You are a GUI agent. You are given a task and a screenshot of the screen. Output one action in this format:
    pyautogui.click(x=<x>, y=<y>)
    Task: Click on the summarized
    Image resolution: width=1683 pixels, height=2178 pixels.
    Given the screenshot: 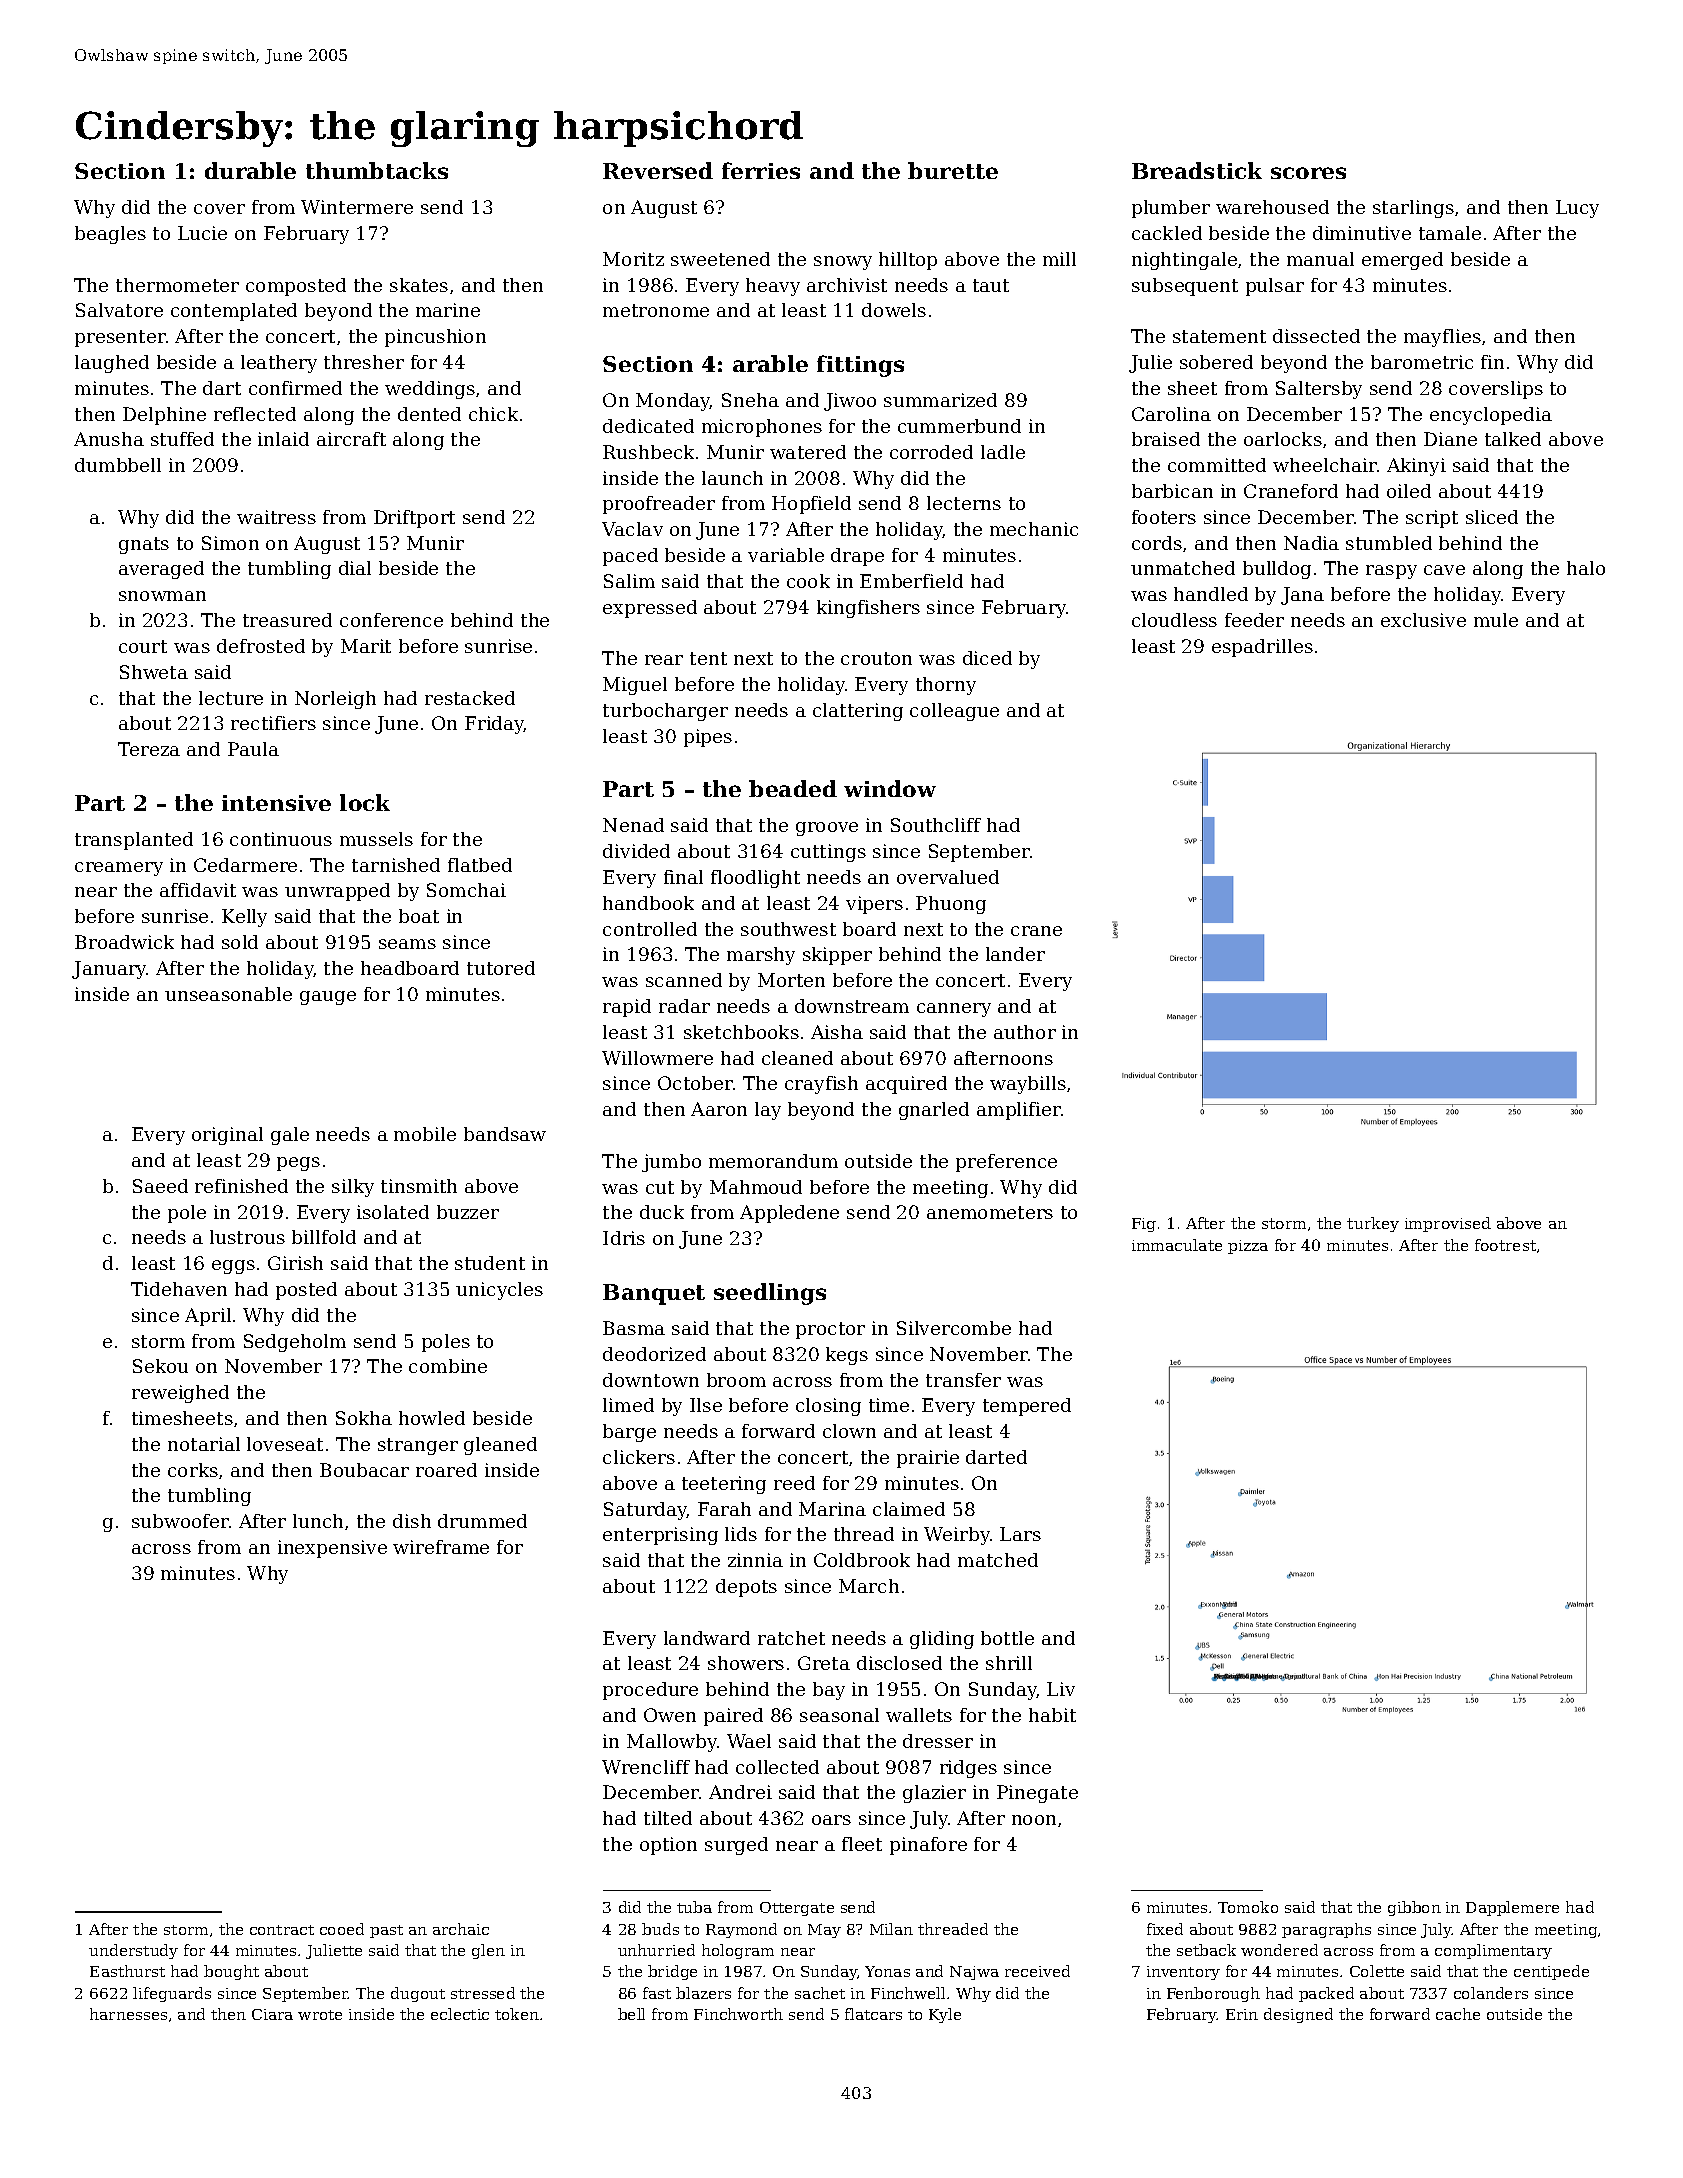 What is the action you would take?
    pyautogui.click(x=940, y=400)
